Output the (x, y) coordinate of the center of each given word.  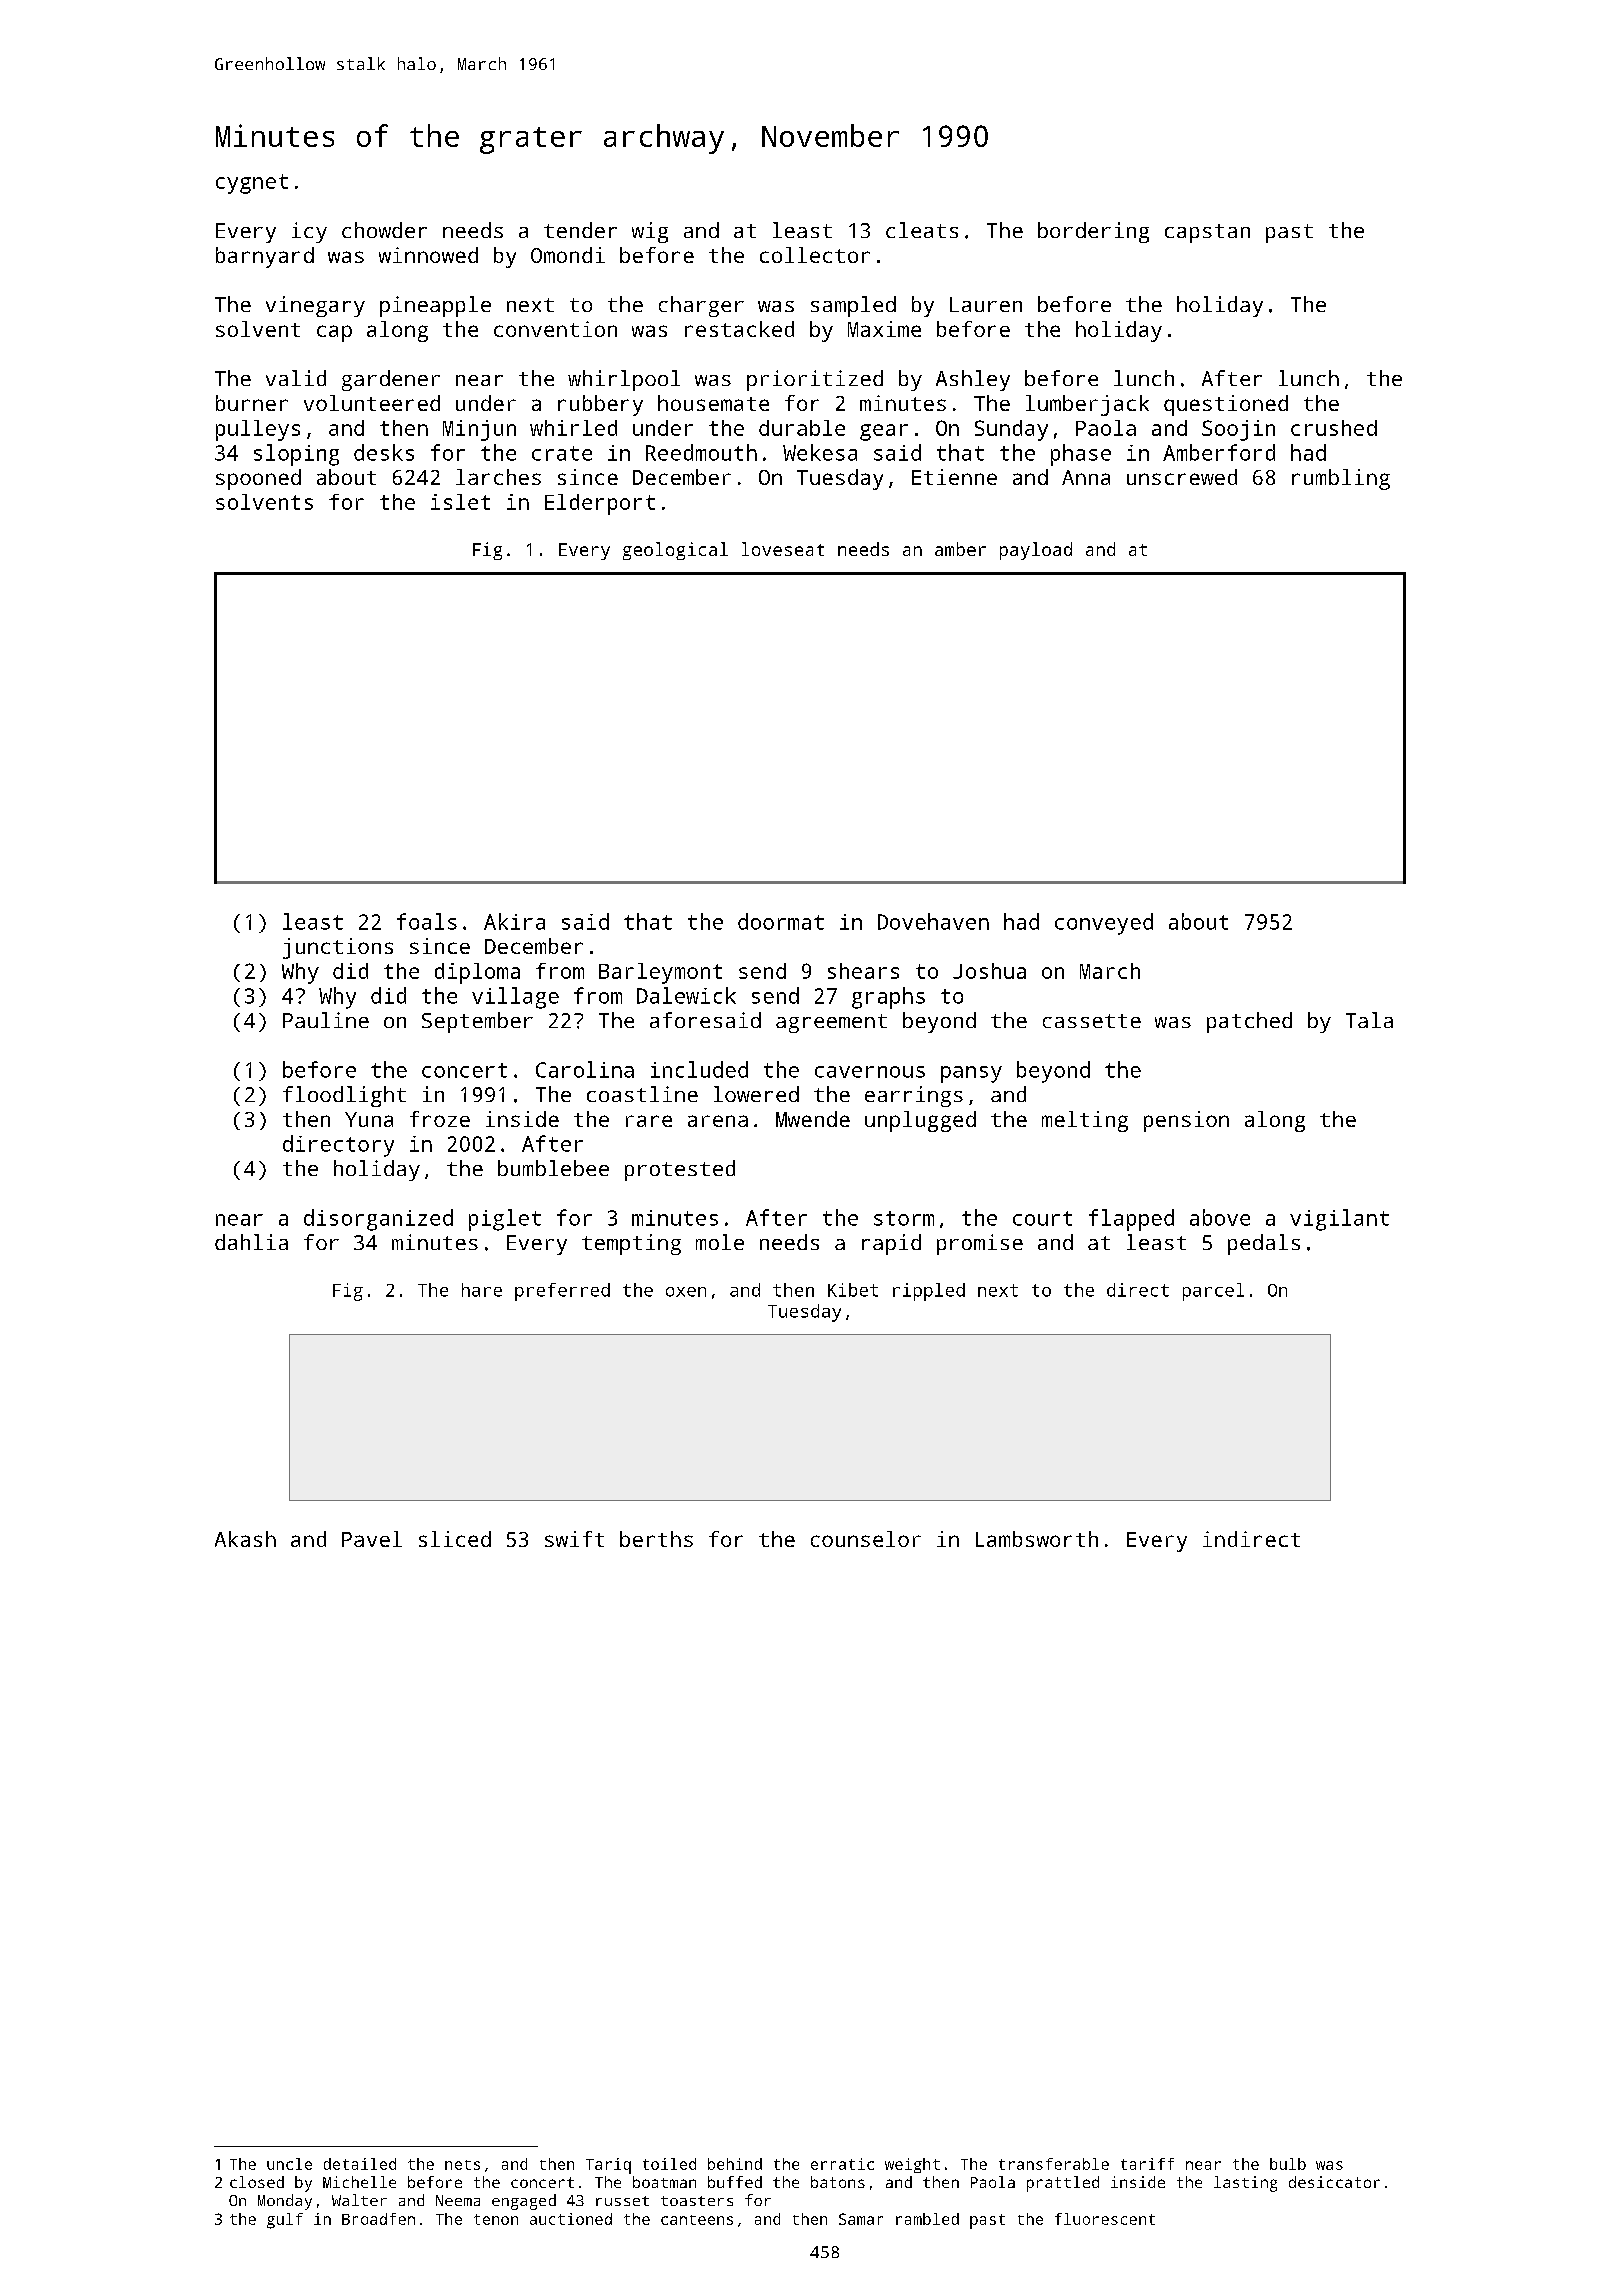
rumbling (1341, 479)
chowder (384, 230)
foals (427, 921)
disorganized (378, 1220)
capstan (1207, 233)
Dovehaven (933, 921)
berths (656, 1539)
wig (650, 232)
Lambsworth (1037, 1539)
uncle (289, 2164)
